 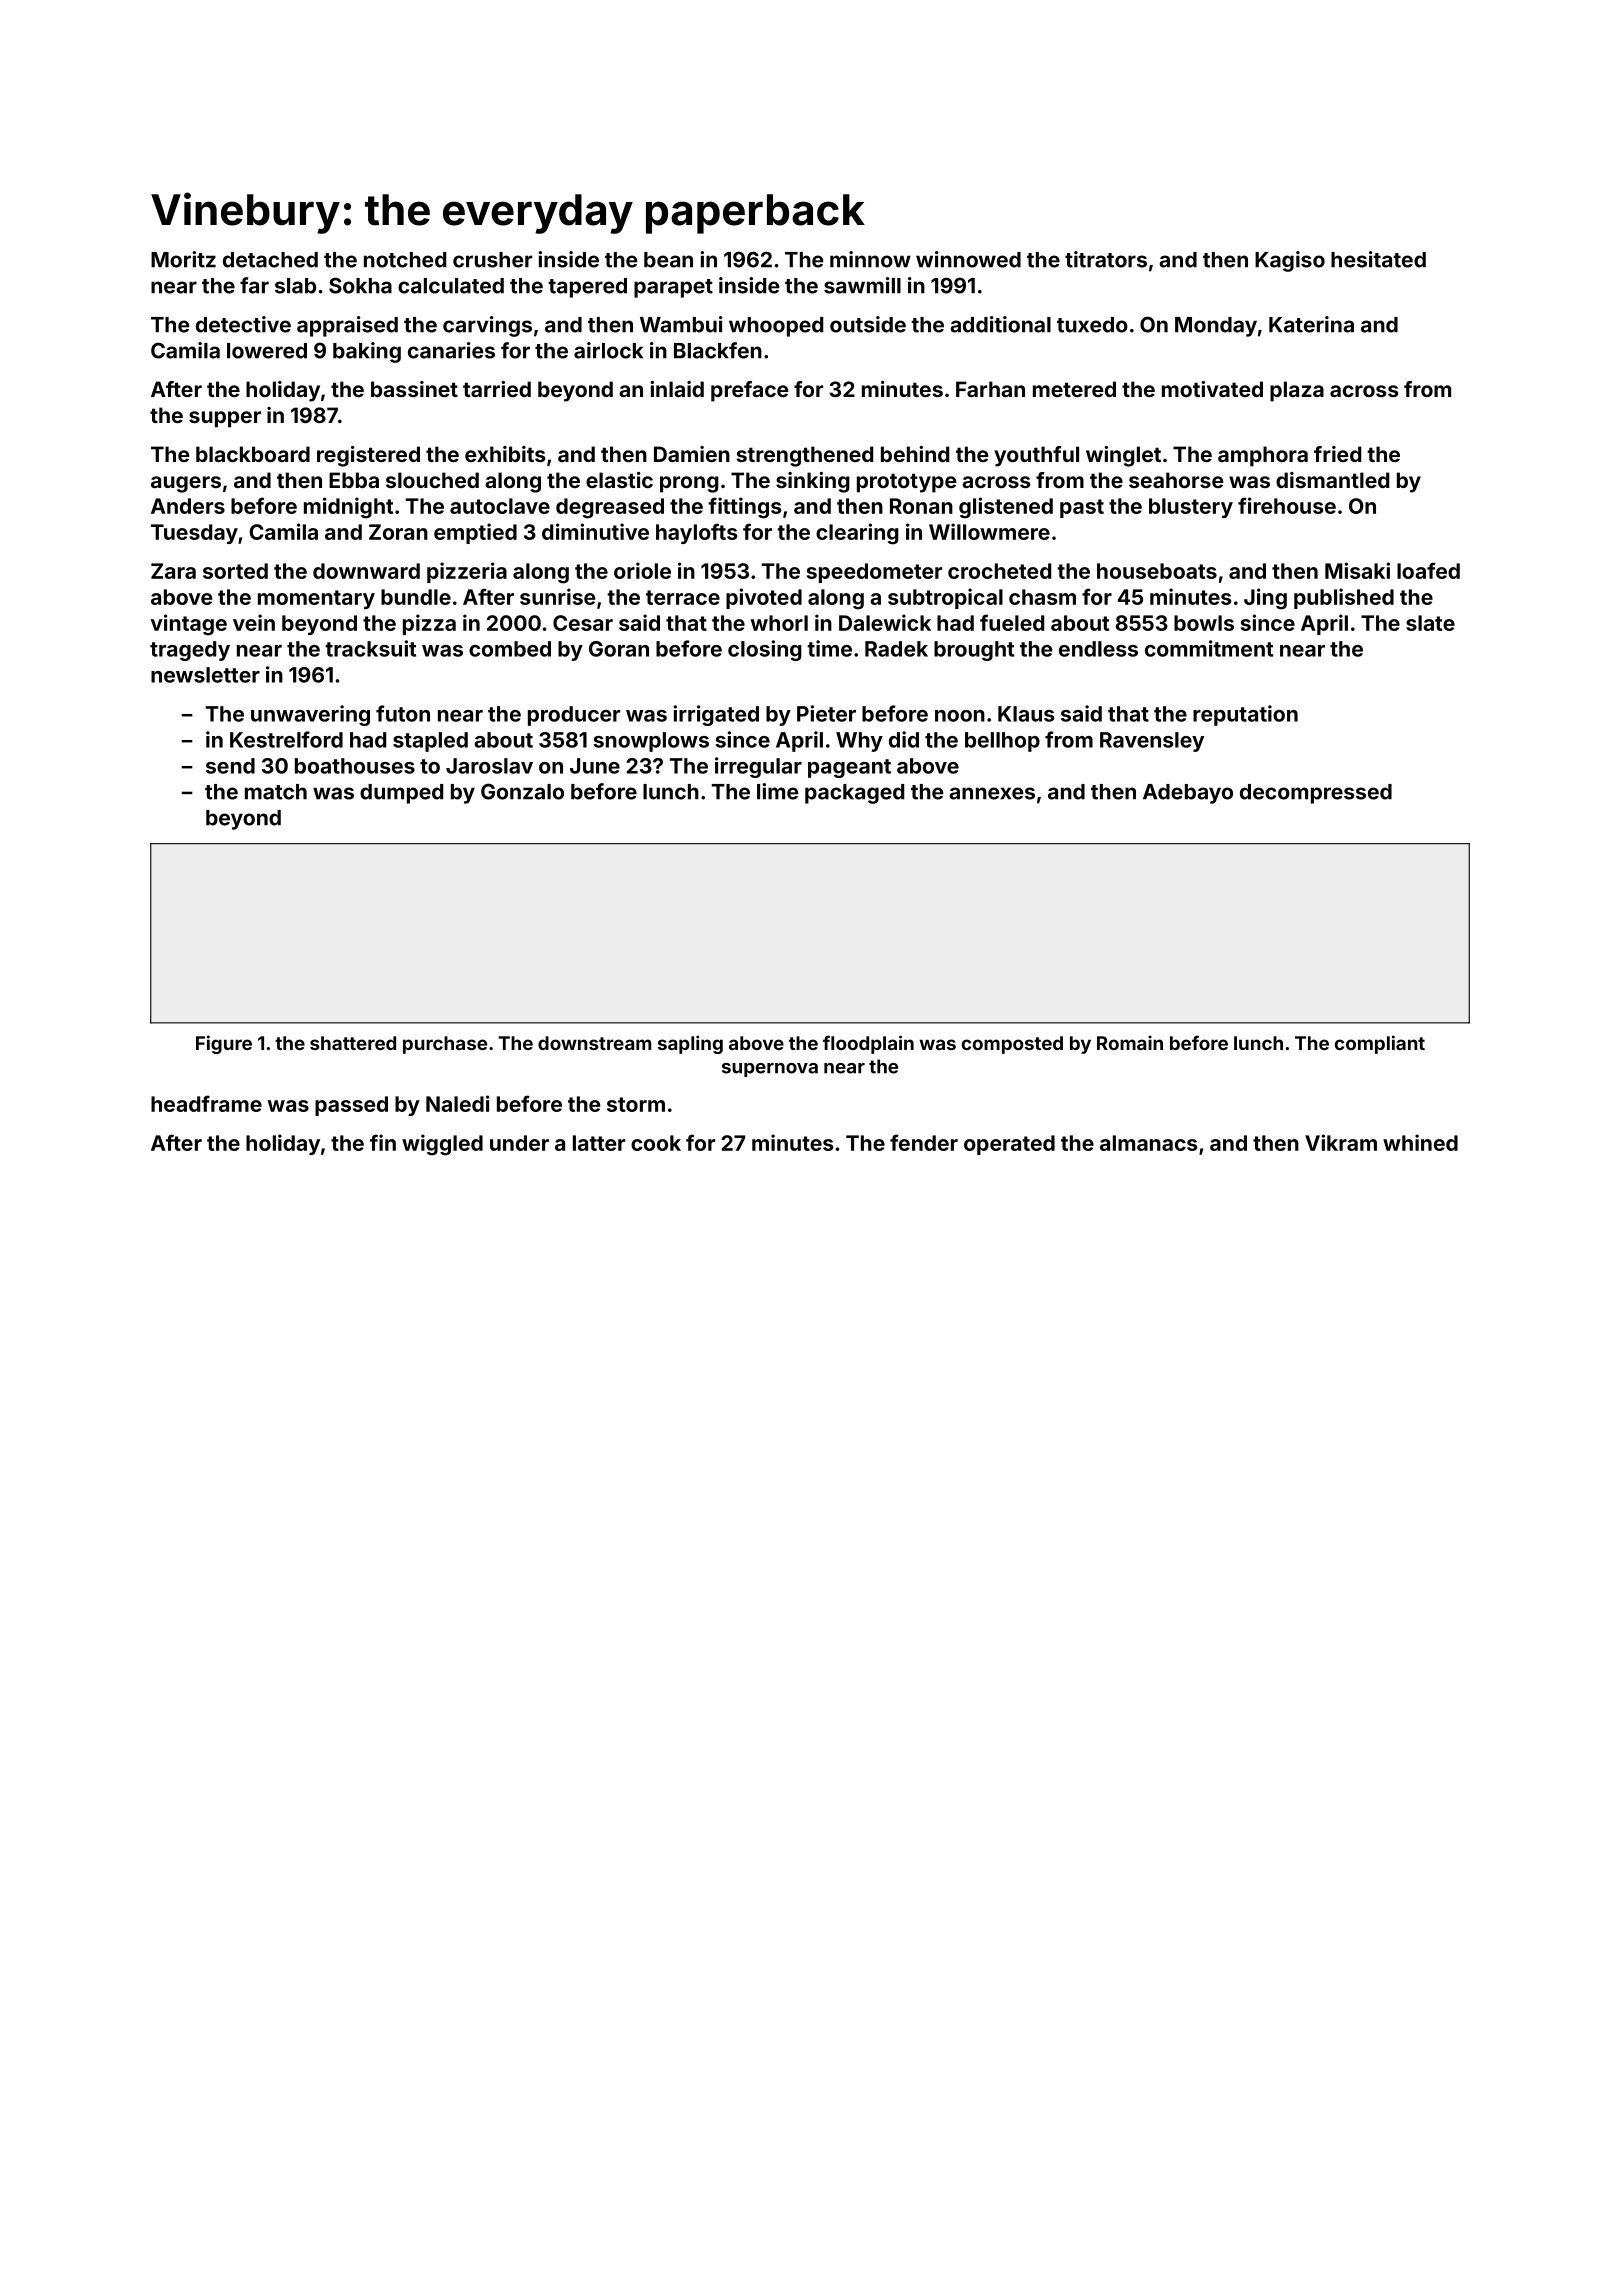 What do you see at coordinates (1149, 1143) in the document?
I see `almanacs` at bounding box center [1149, 1143].
